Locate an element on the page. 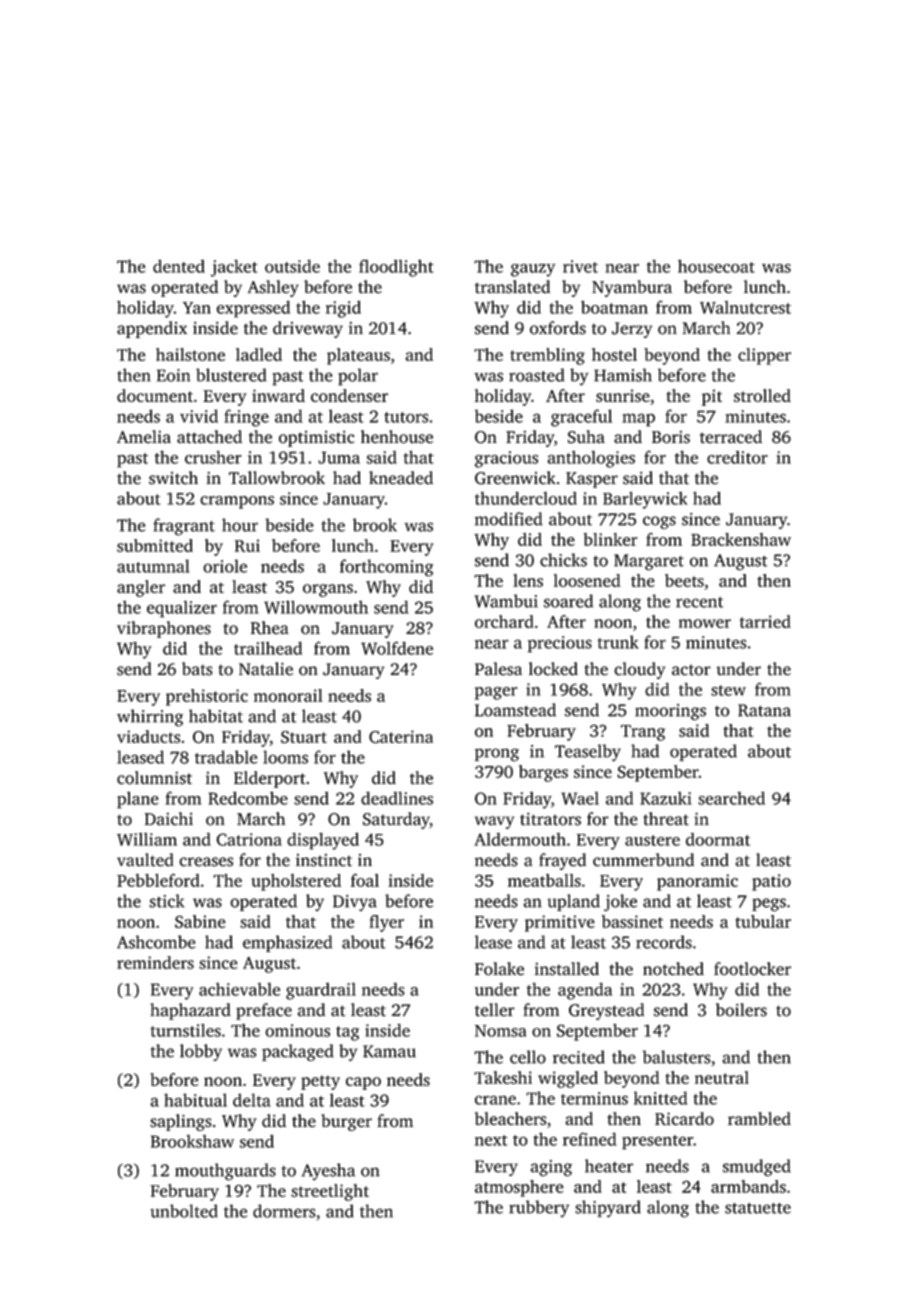 The width and height of the page is (908, 1316). hailstone is located at coordinates (190, 354).
